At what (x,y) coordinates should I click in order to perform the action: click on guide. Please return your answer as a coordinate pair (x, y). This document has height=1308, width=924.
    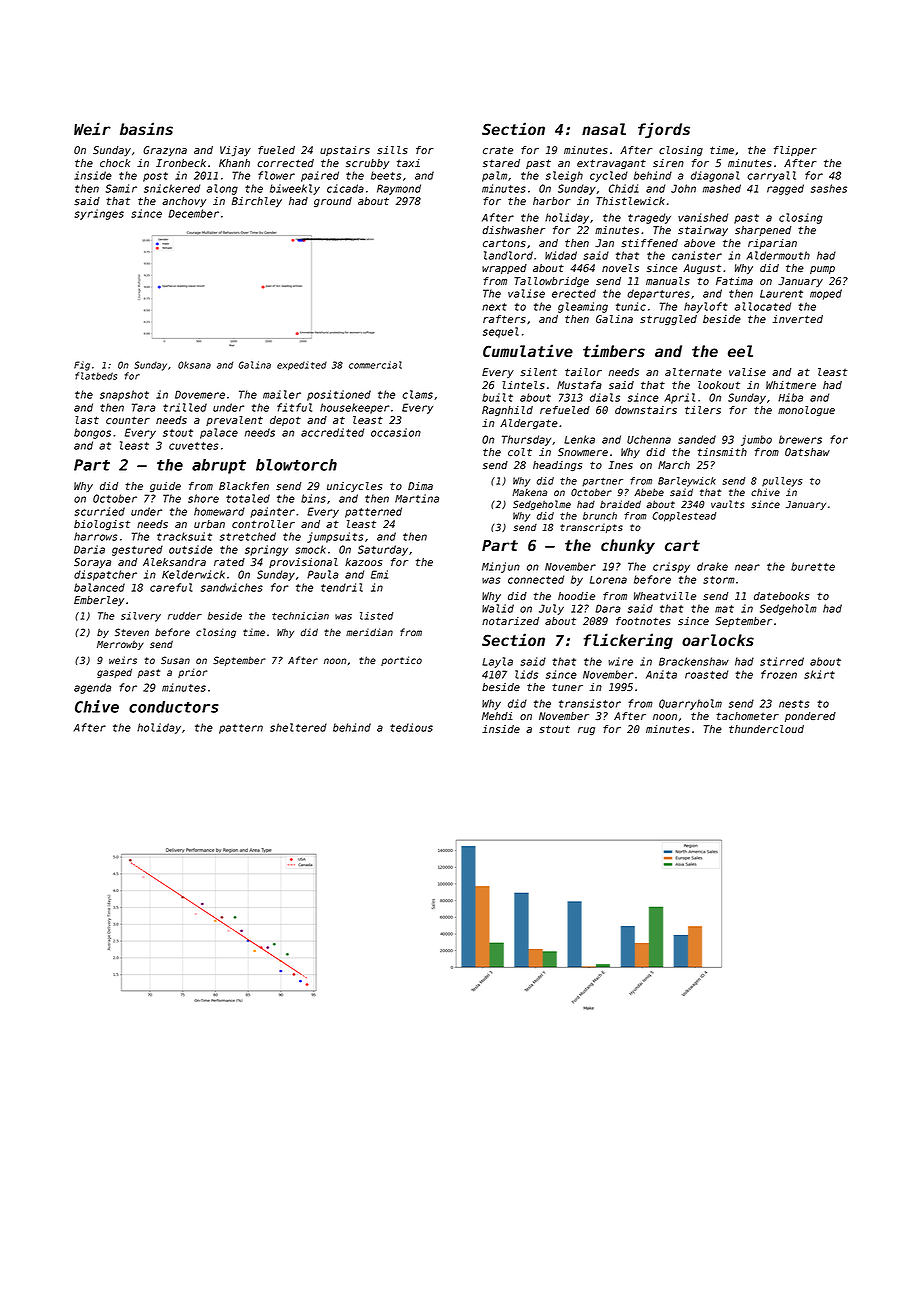
    Looking at the image, I should click on (165, 487).
